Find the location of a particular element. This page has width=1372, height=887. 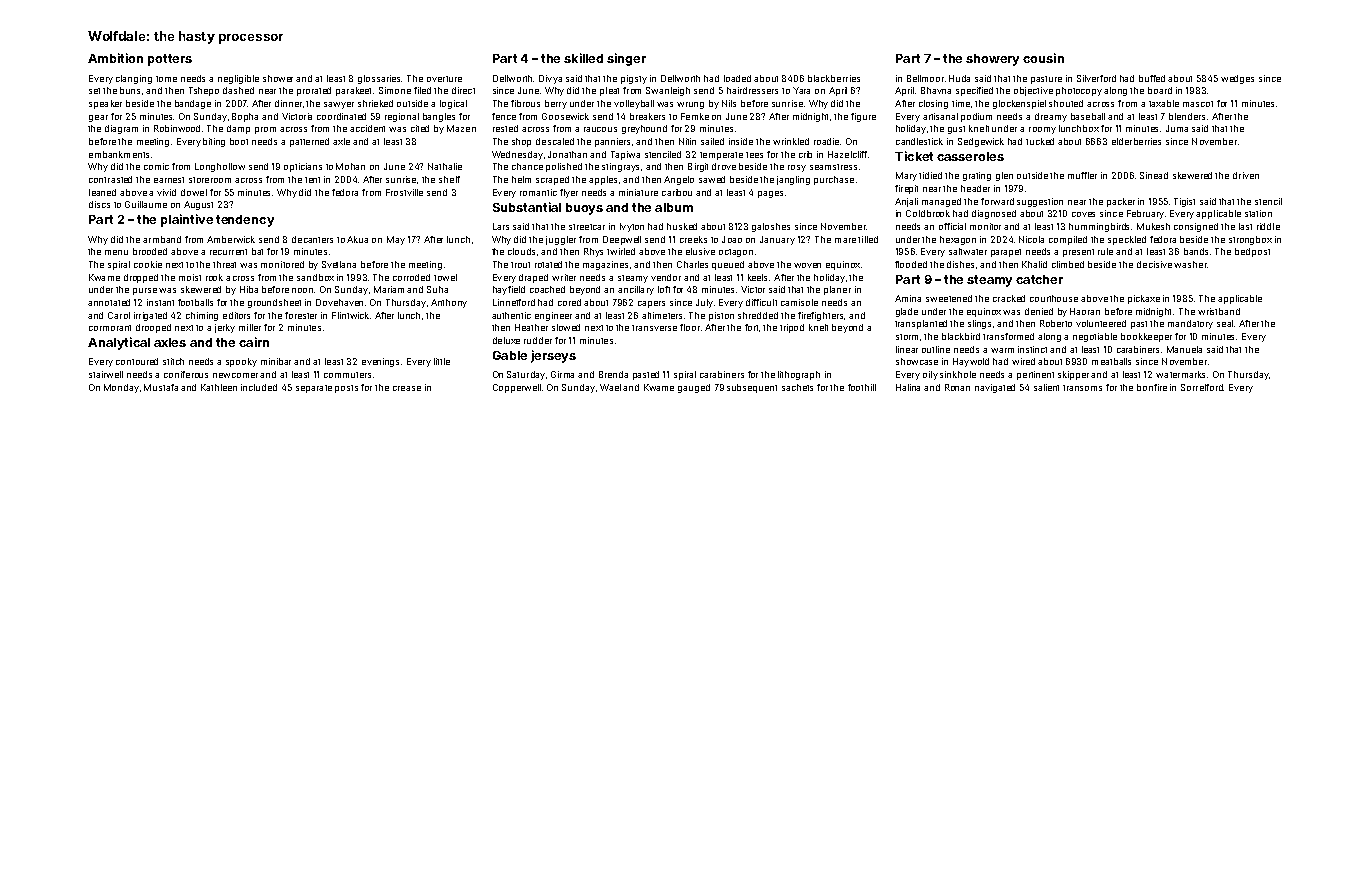

driven is located at coordinates (1246, 175).
